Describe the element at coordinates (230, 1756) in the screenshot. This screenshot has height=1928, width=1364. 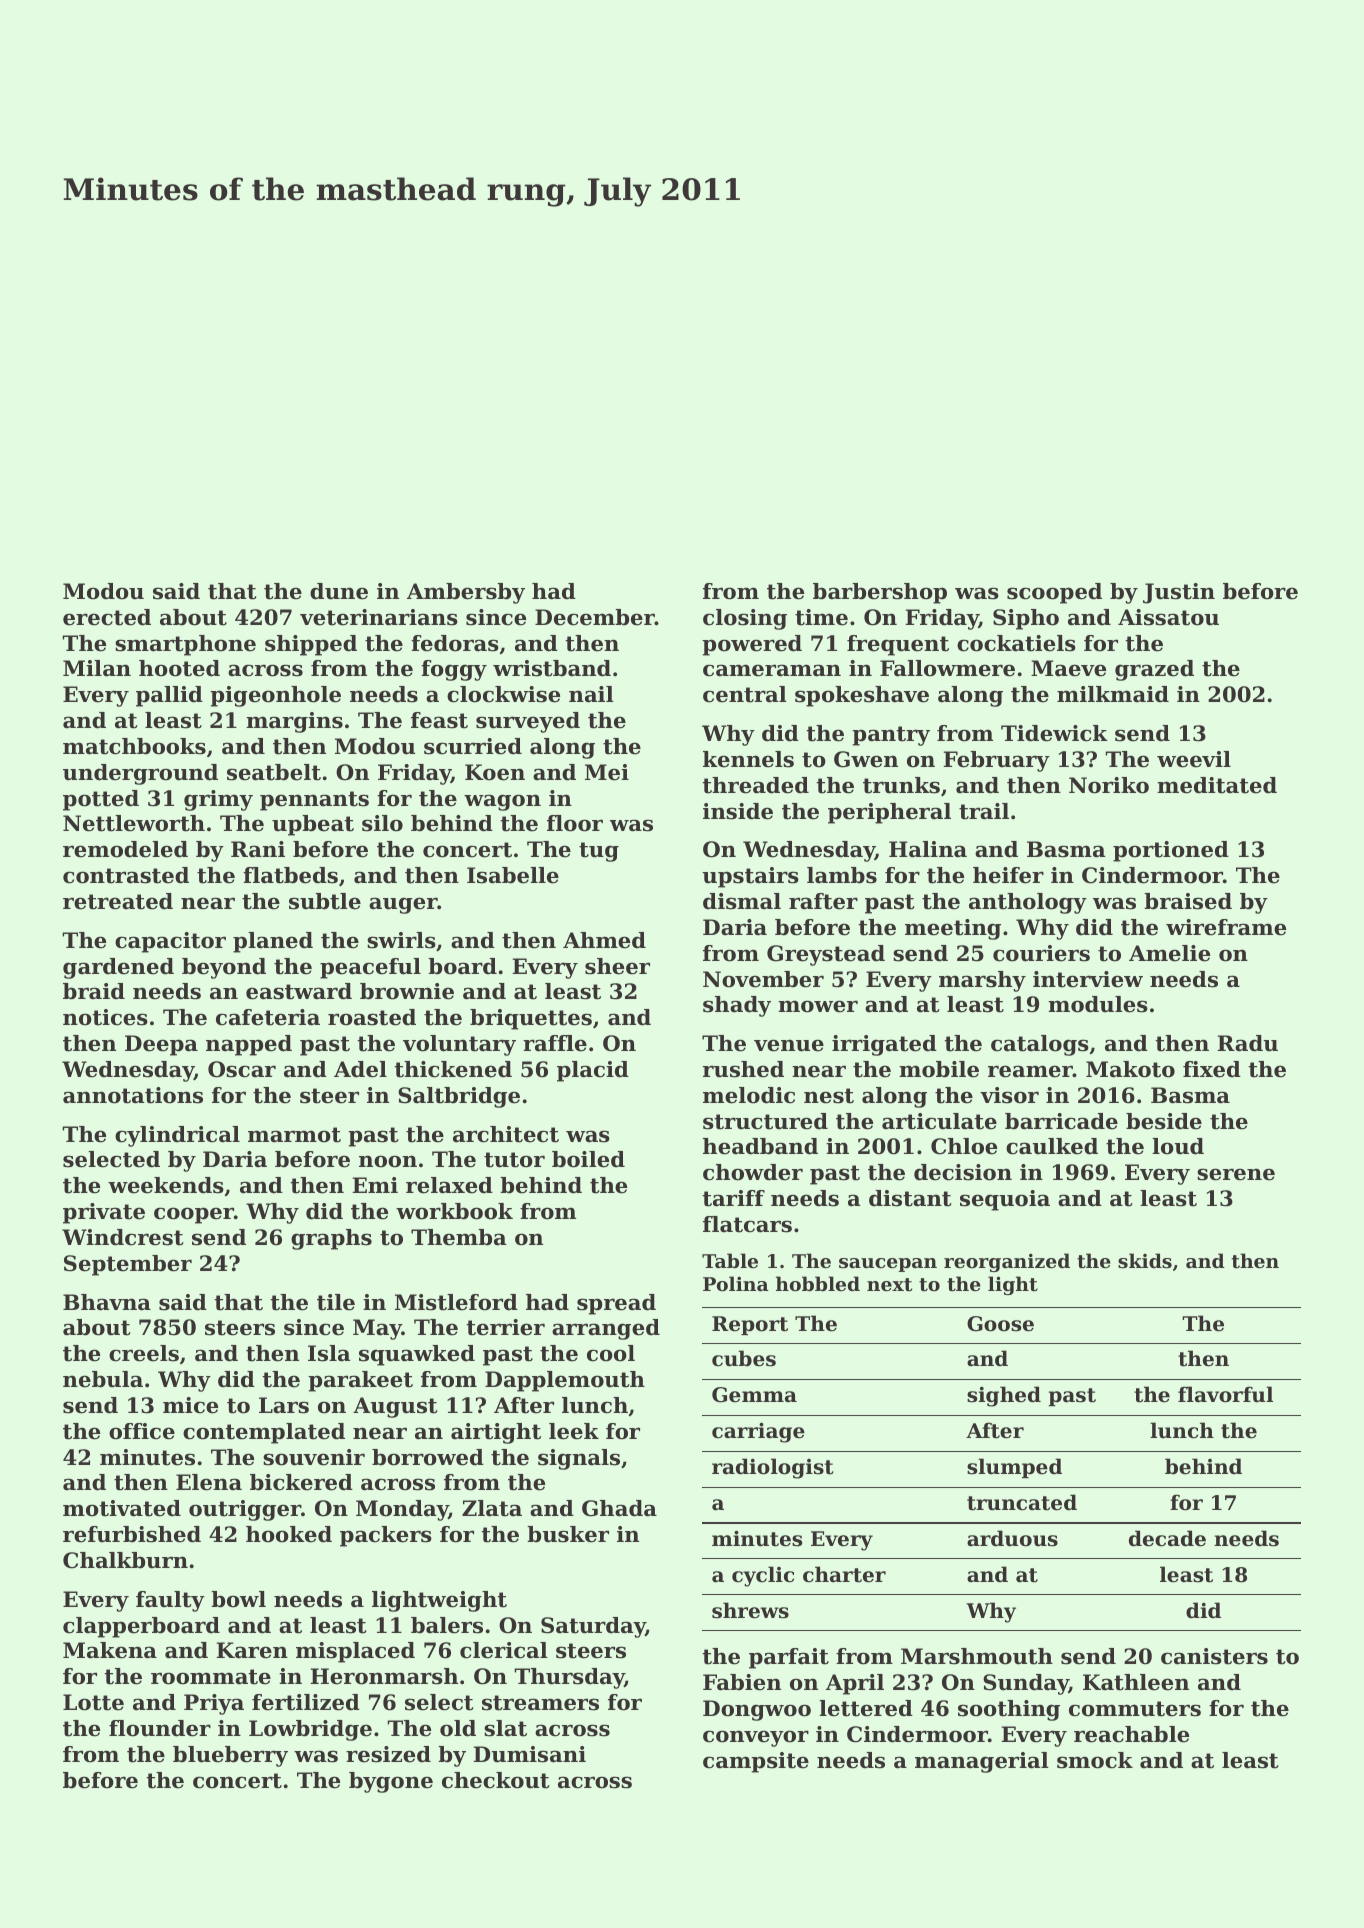
I see `blueberry` at that location.
